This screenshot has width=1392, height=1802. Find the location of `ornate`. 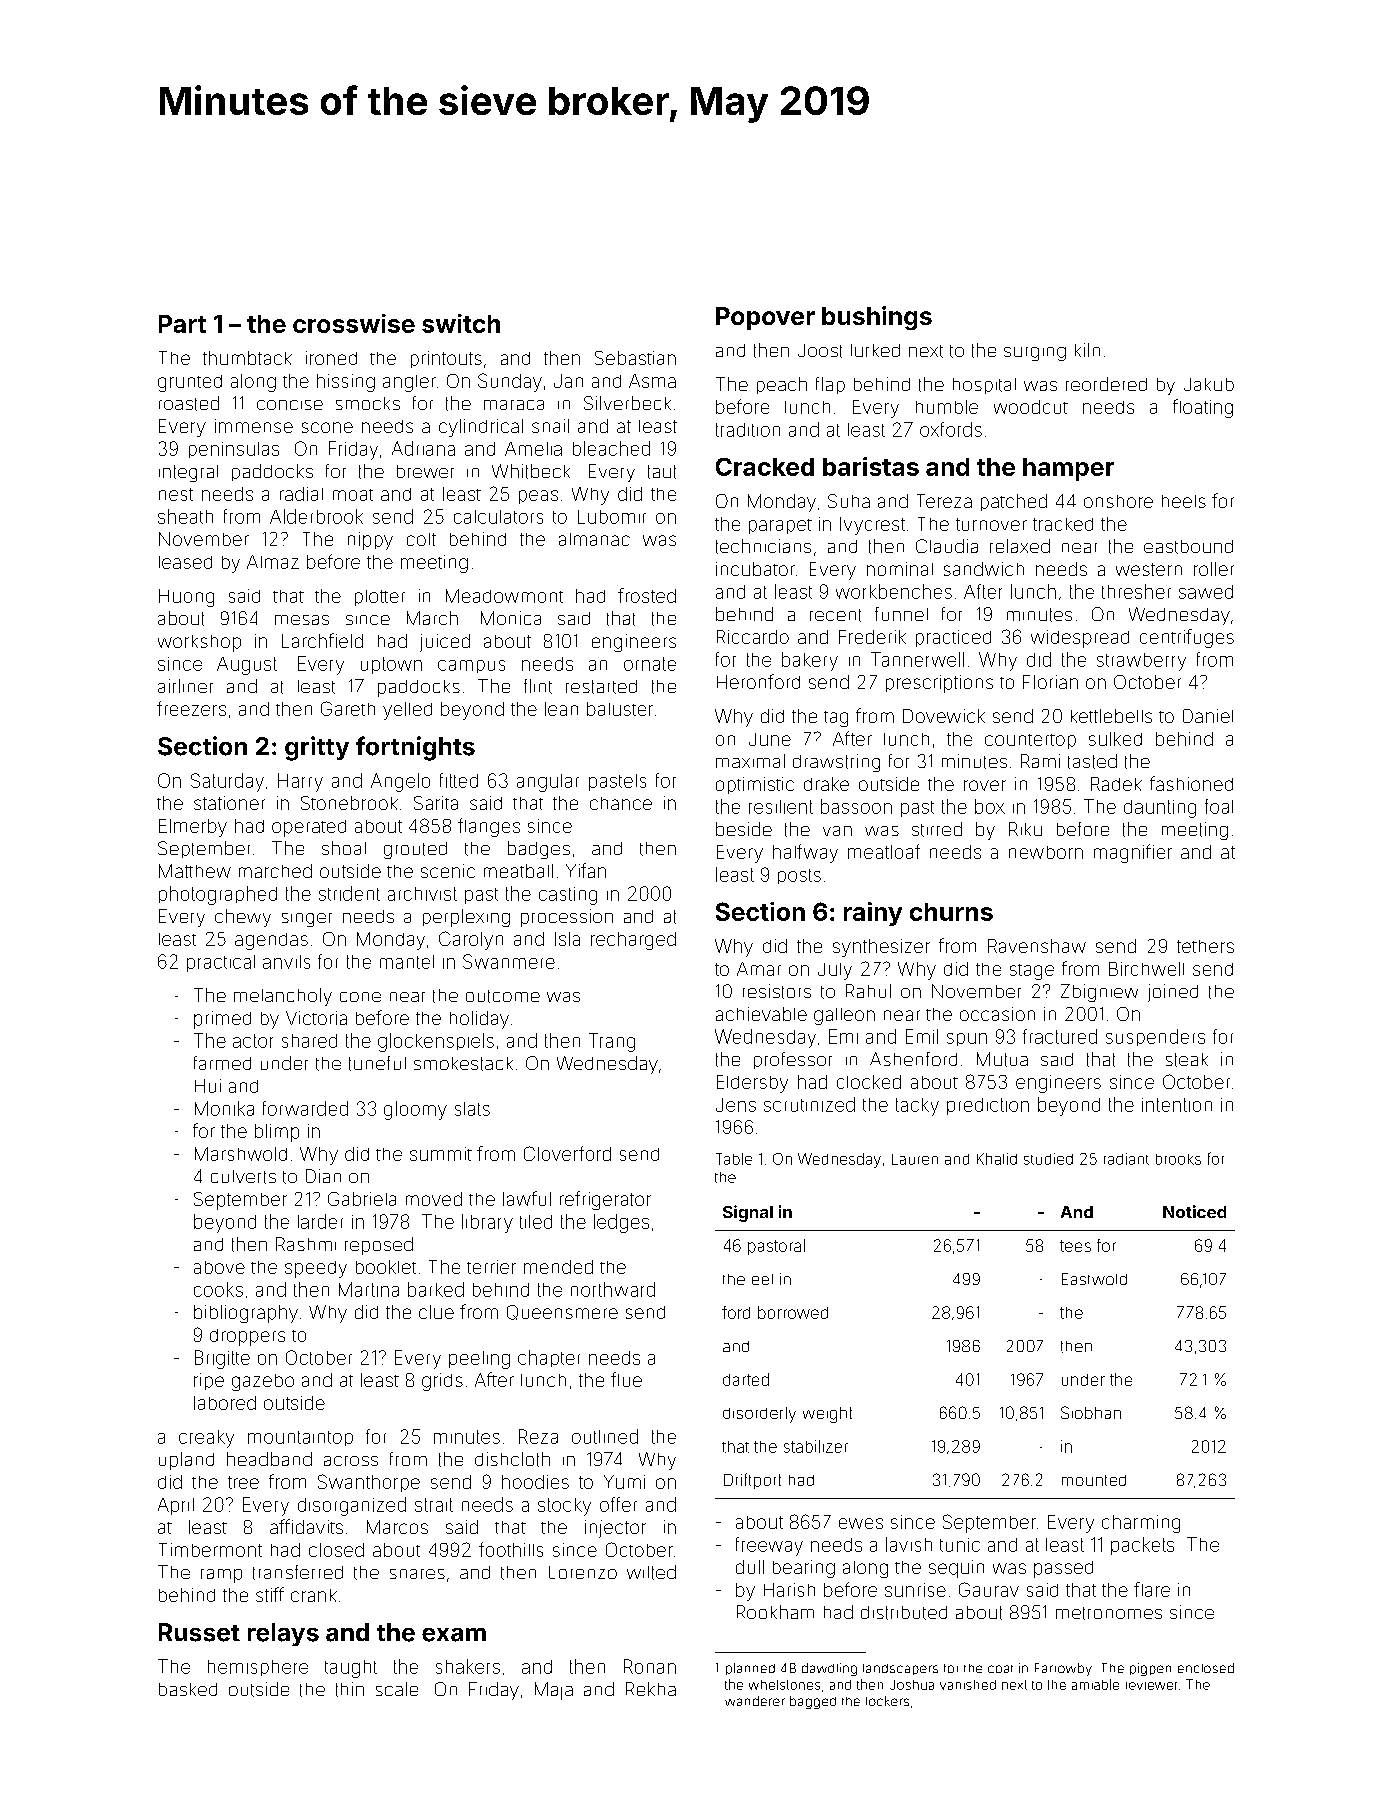

ornate is located at coordinates (650, 664).
